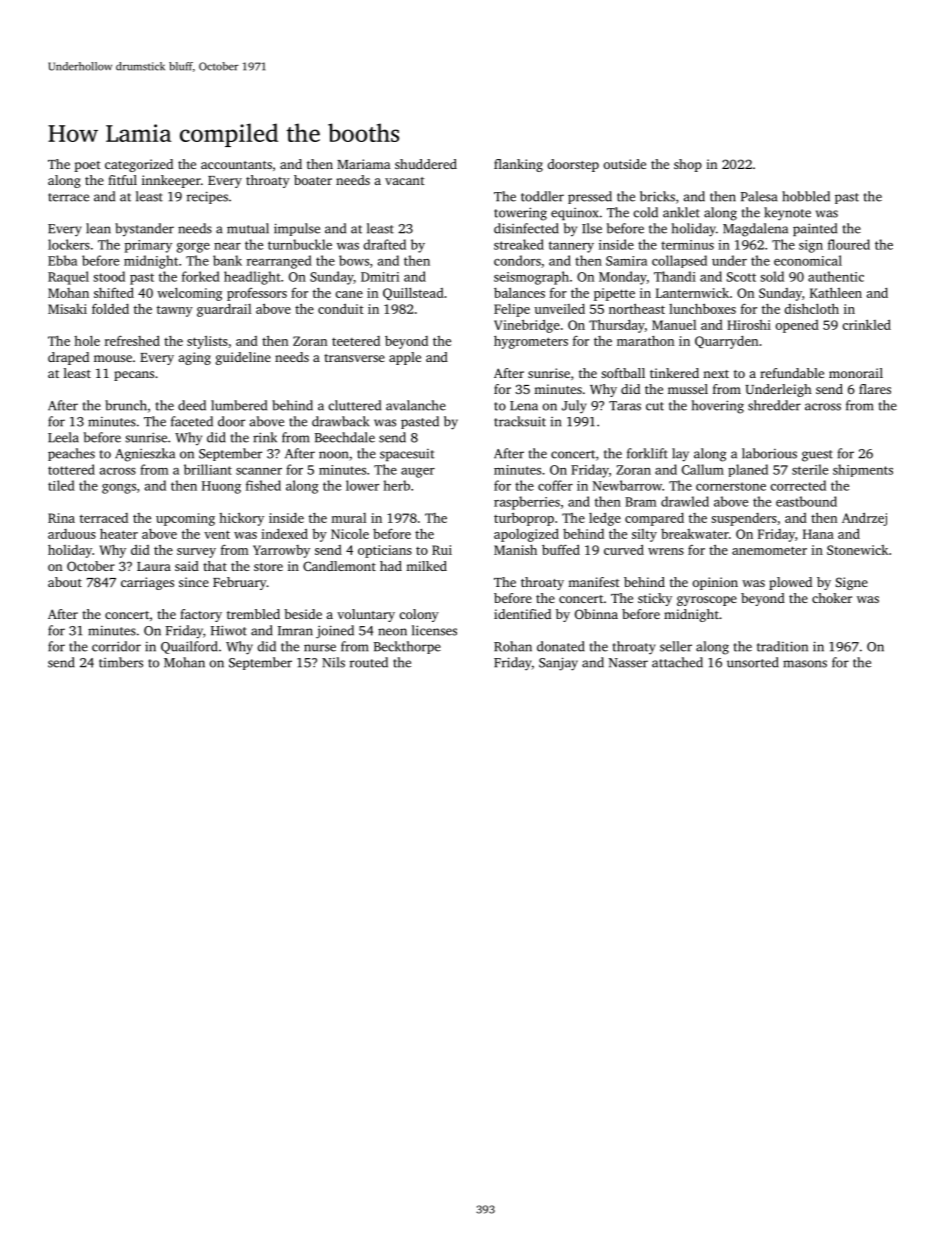 Image resolution: width=952 pixels, height=1233 pixels. What do you see at coordinates (744, 519) in the screenshot?
I see `suspenders` at bounding box center [744, 519].
